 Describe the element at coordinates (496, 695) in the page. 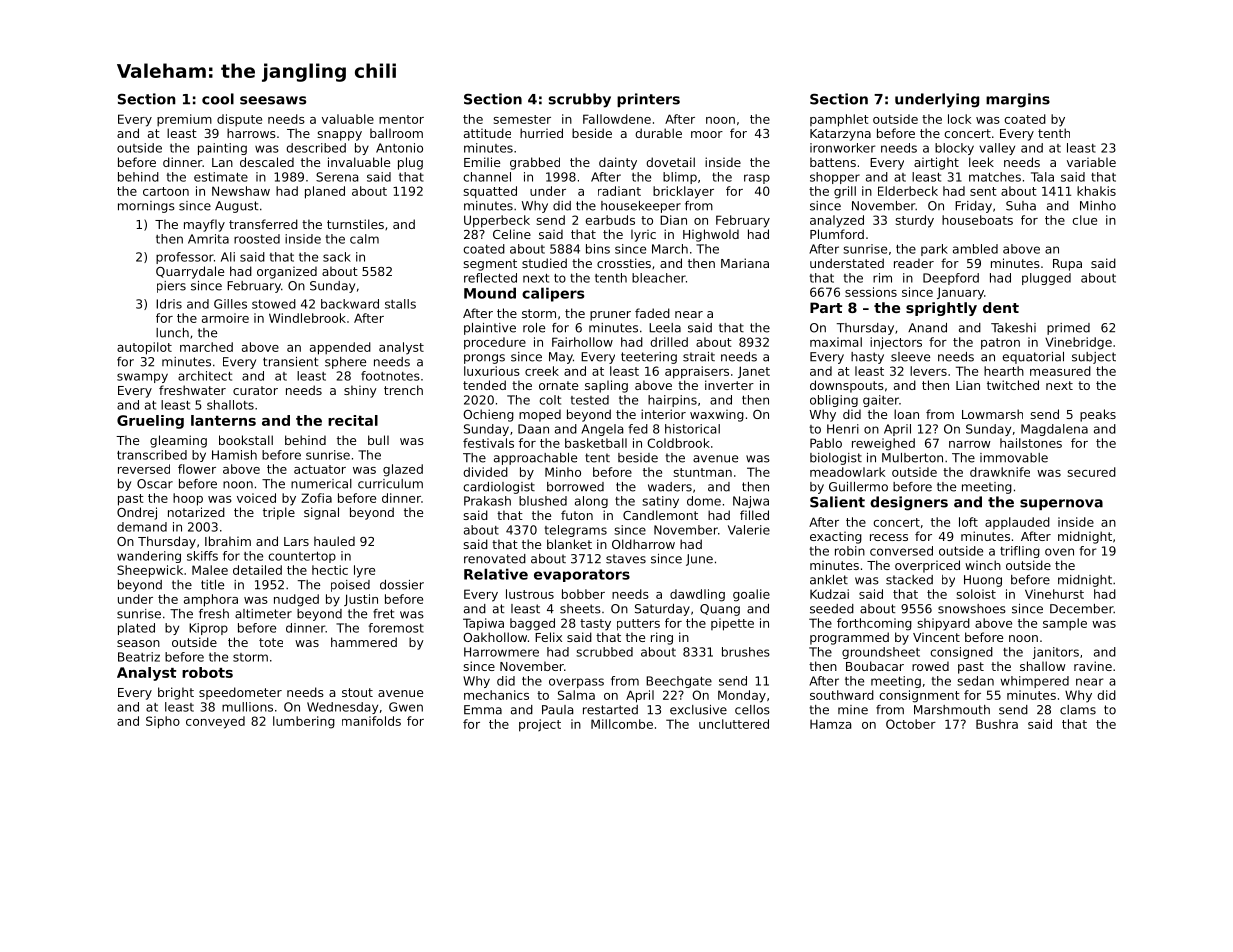

I see `mechanics` at that location.
